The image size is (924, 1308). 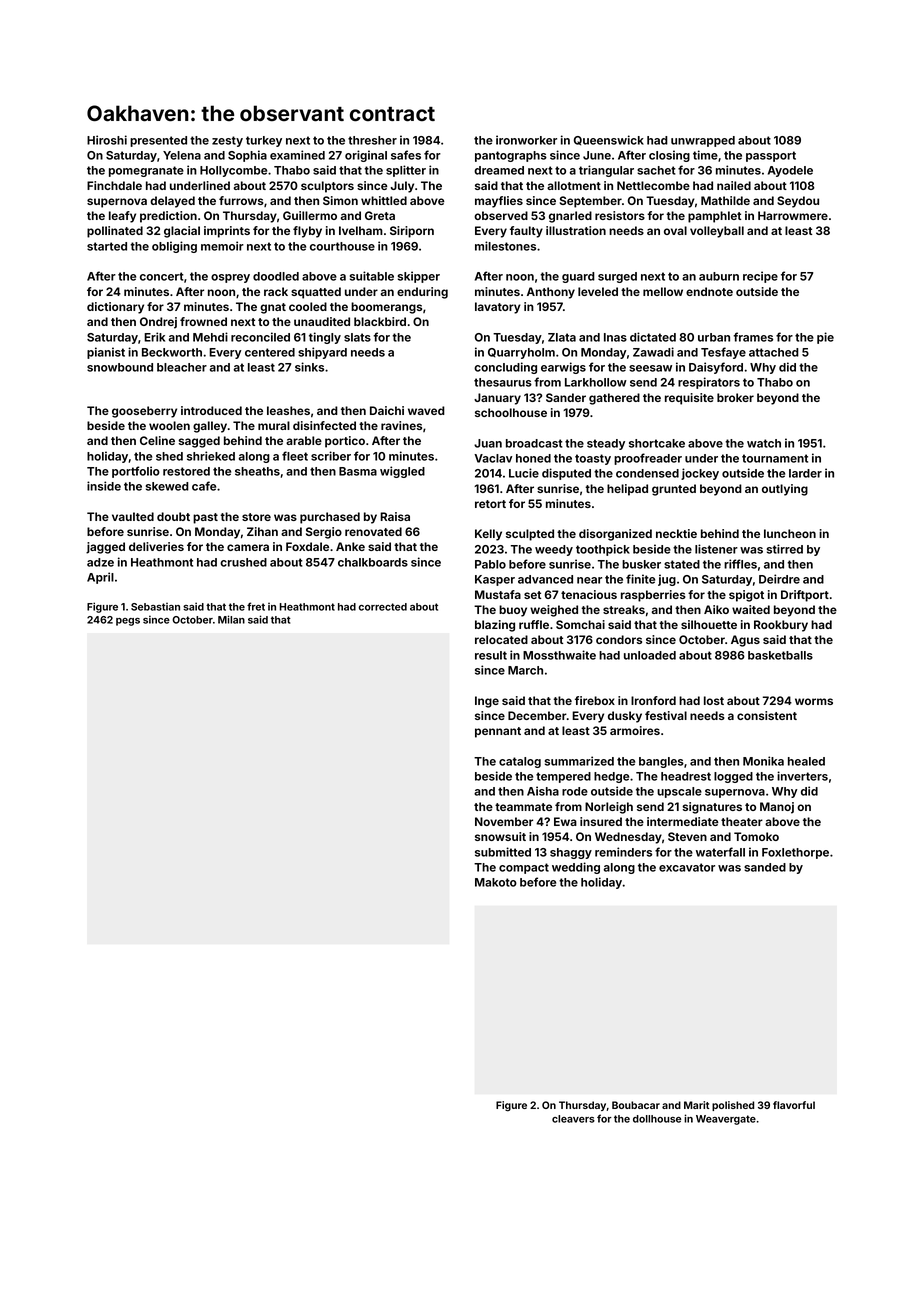 What do you see at coordinates (503, 852) in the screenshot?
I see `submitted` at bounding box center [503, 852].
